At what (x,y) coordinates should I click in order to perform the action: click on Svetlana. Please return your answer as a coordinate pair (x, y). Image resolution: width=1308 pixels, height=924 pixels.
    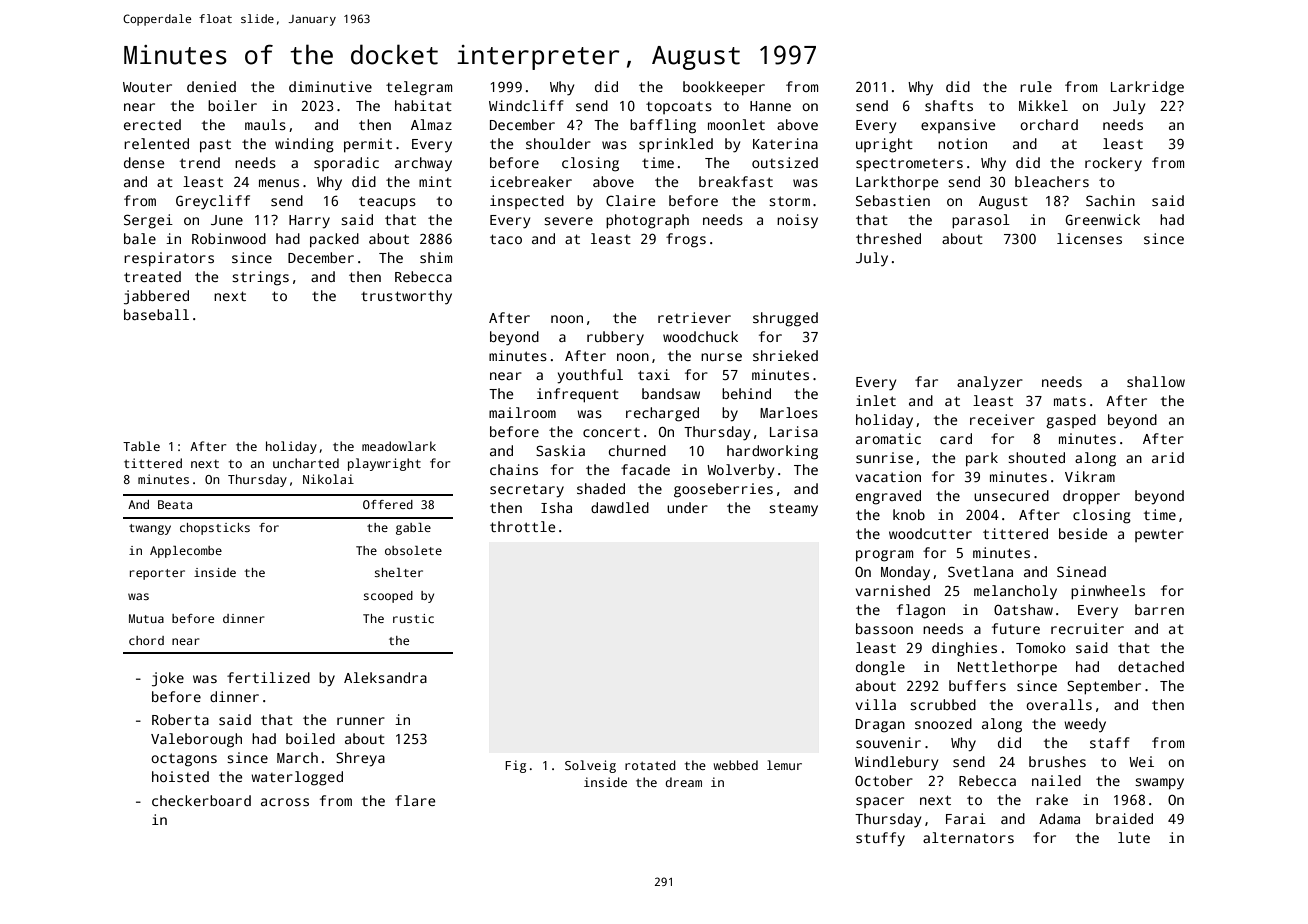
    Looking at the image, I should click on (980, 571).
